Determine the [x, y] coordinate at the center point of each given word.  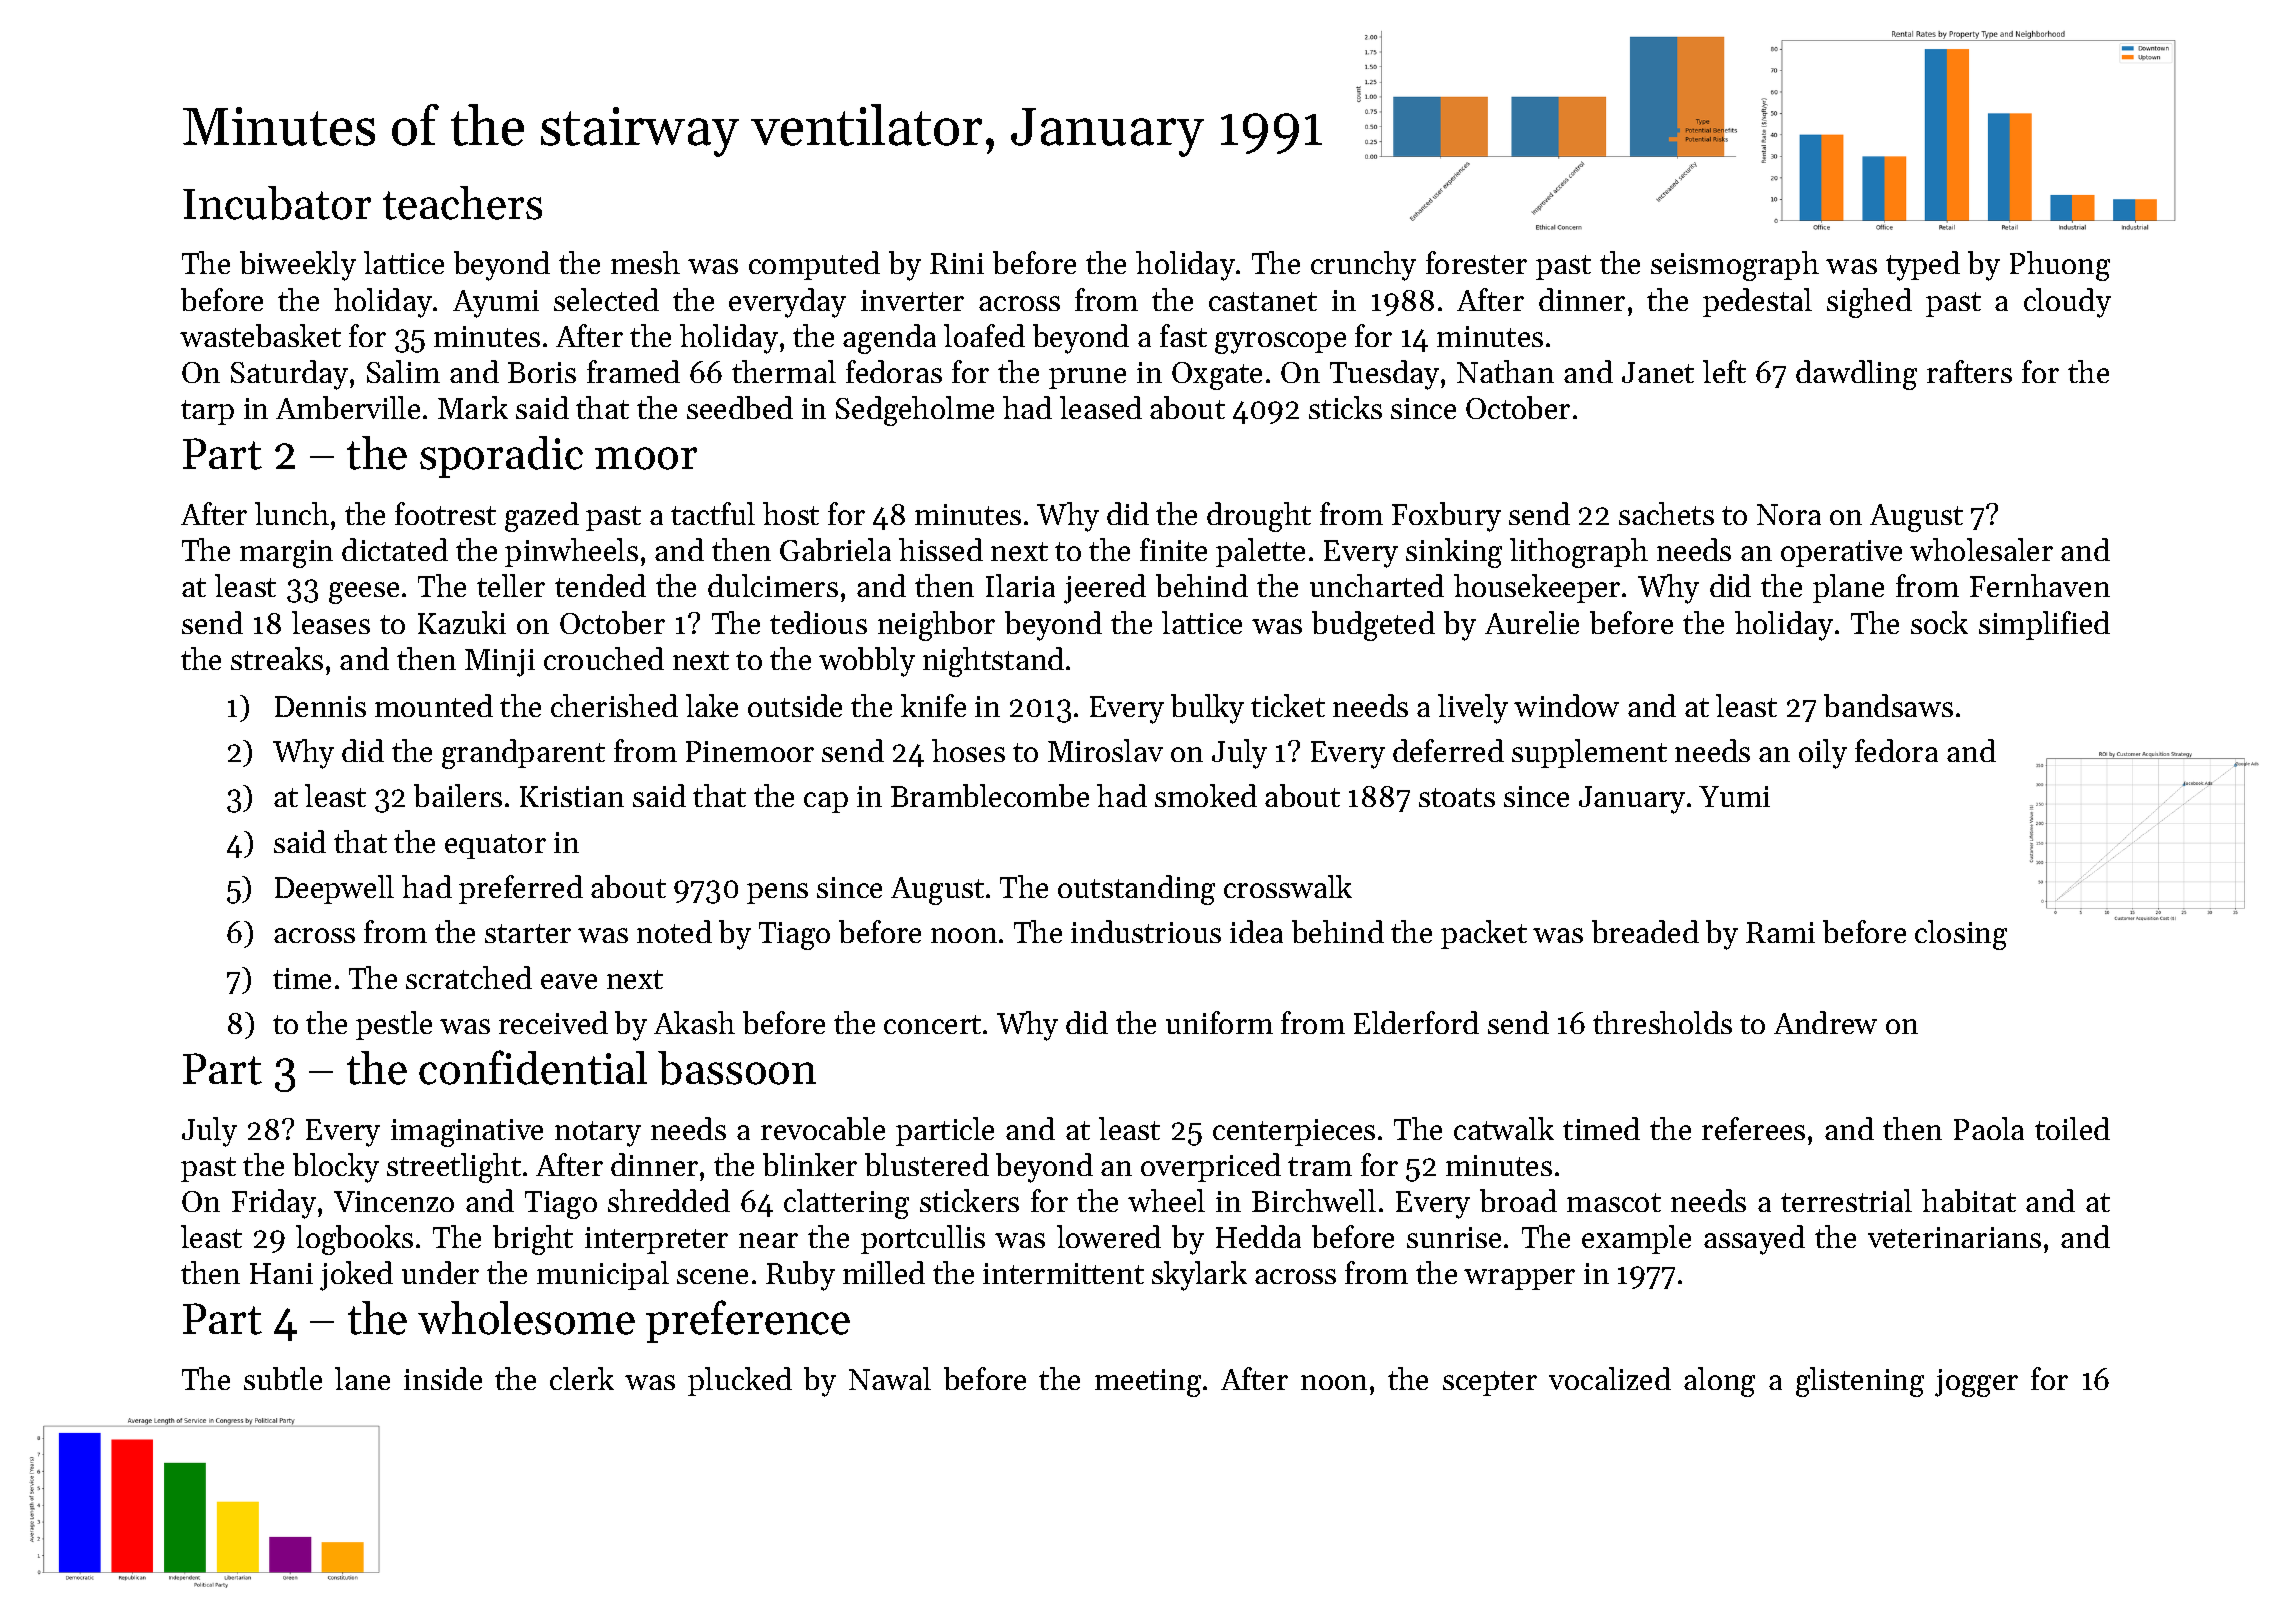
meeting [1148, 1383]
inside [443, 1378]
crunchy [1363, 266]
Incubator [277, 203]
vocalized [1610, 1378]
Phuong [2060, 266]
